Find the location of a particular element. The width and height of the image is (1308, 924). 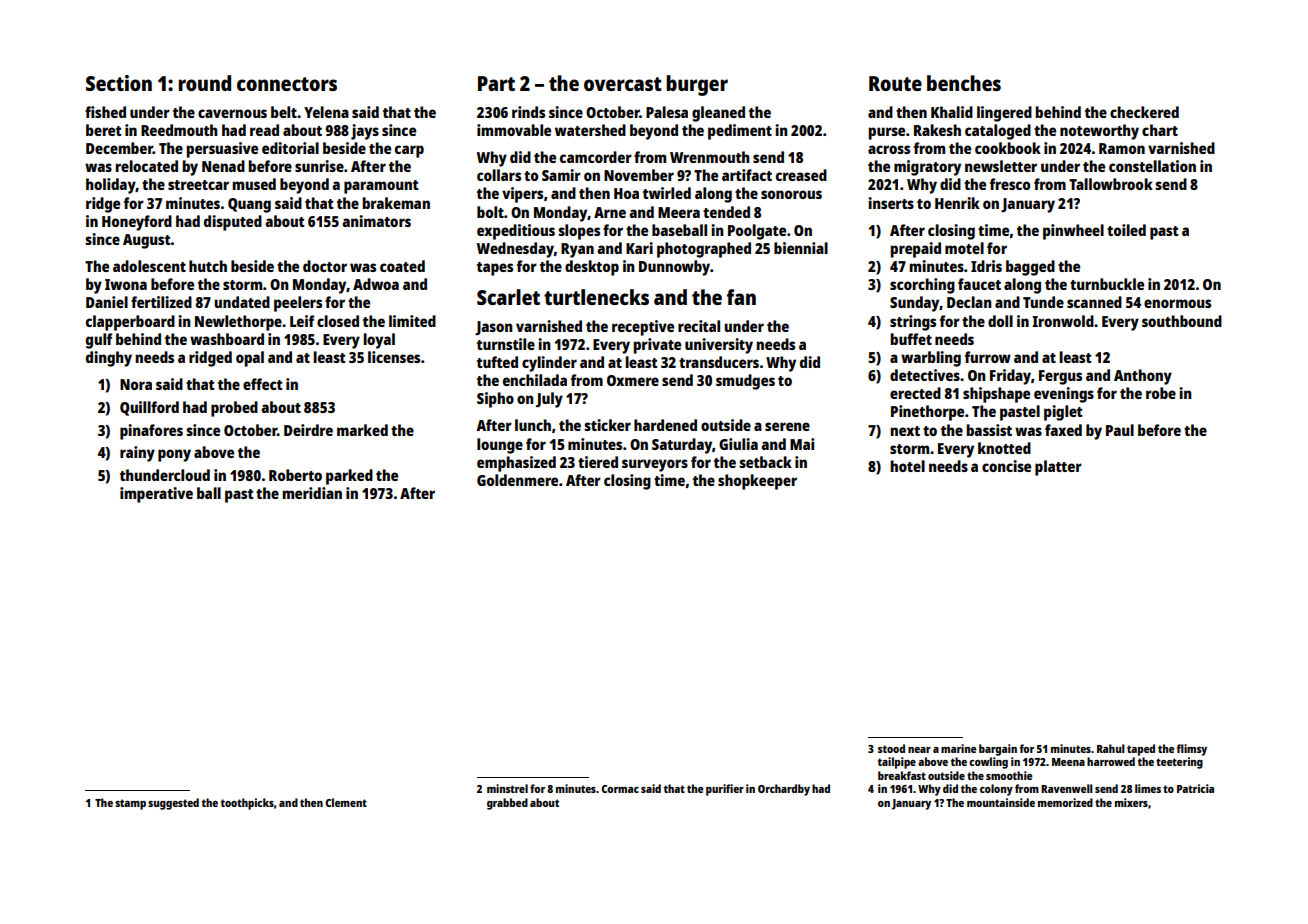

gleaned is located at coordinates (718, 114).
